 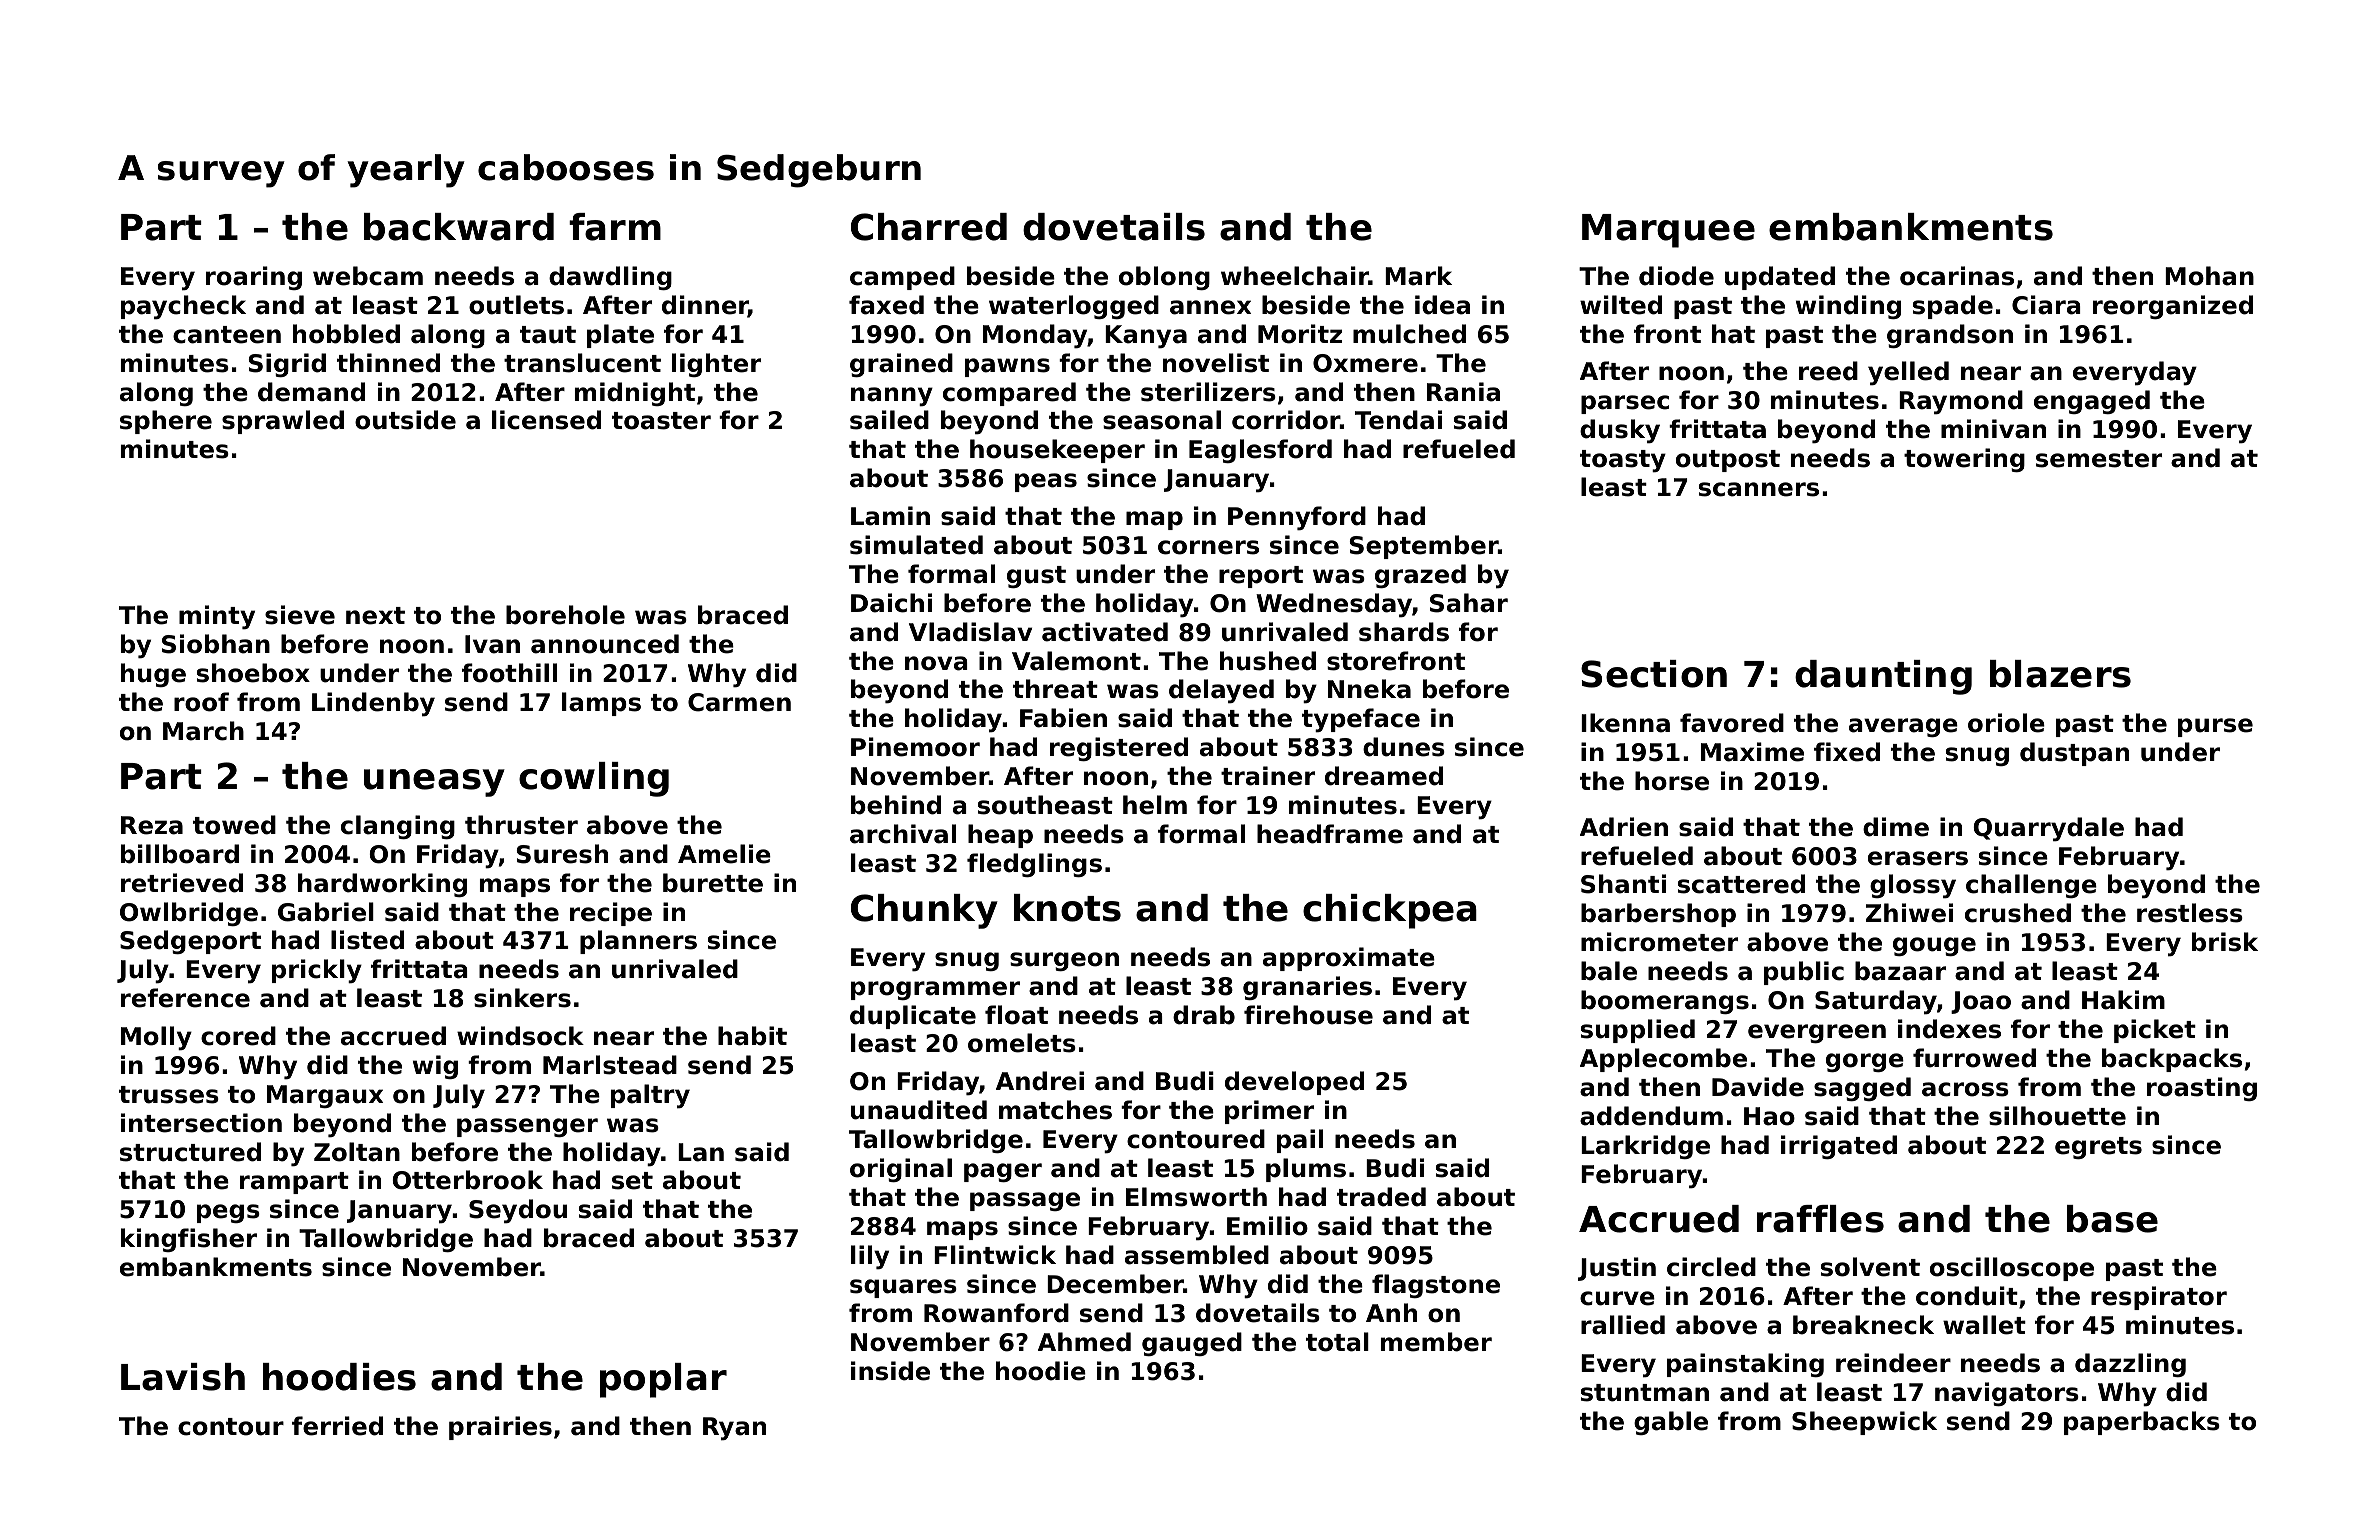 I want to click on grandson, so click(x=1950, y=336).
